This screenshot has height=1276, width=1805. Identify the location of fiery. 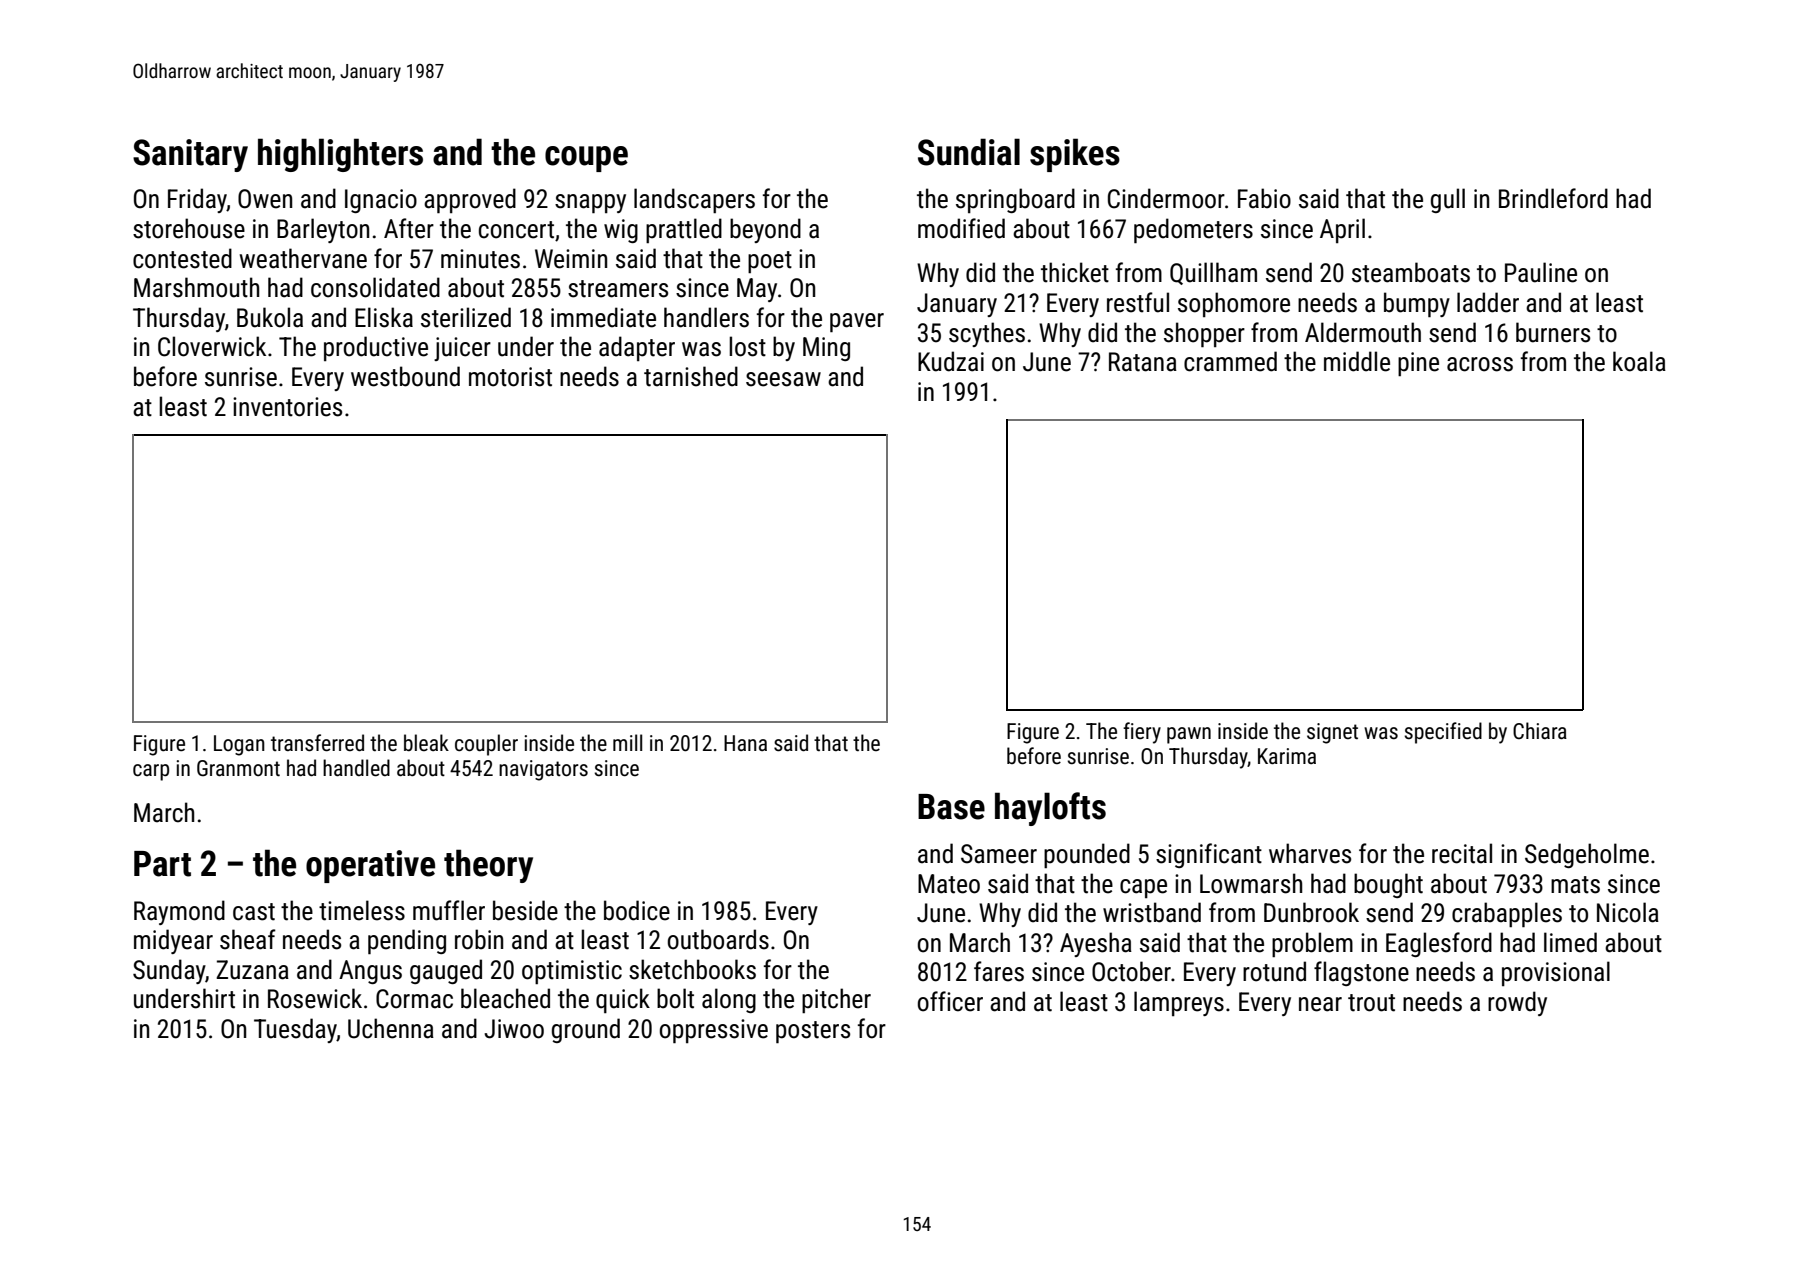
(1142, 733).
